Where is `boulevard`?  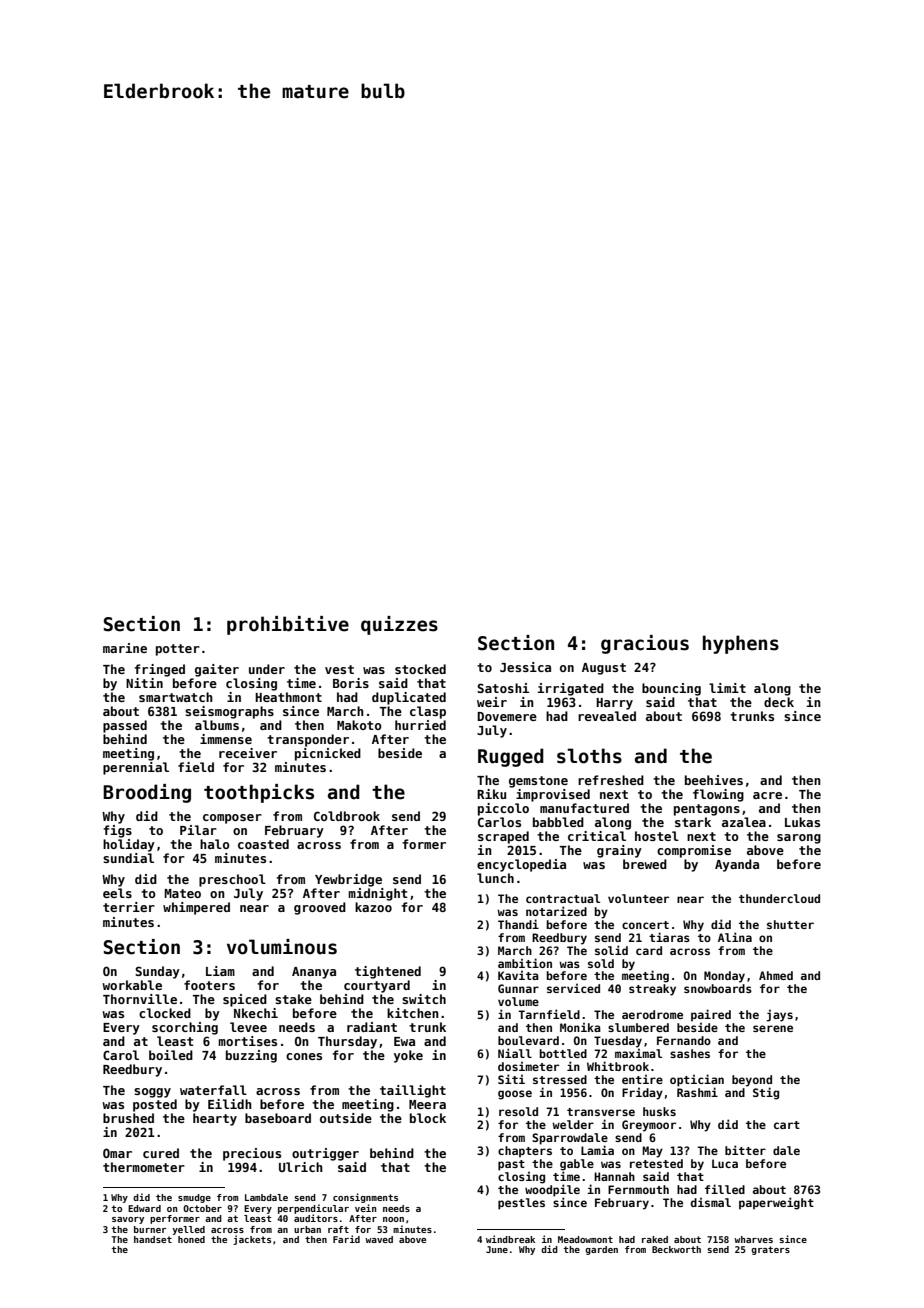 boulevard is located at coordinates (528, 1040).
